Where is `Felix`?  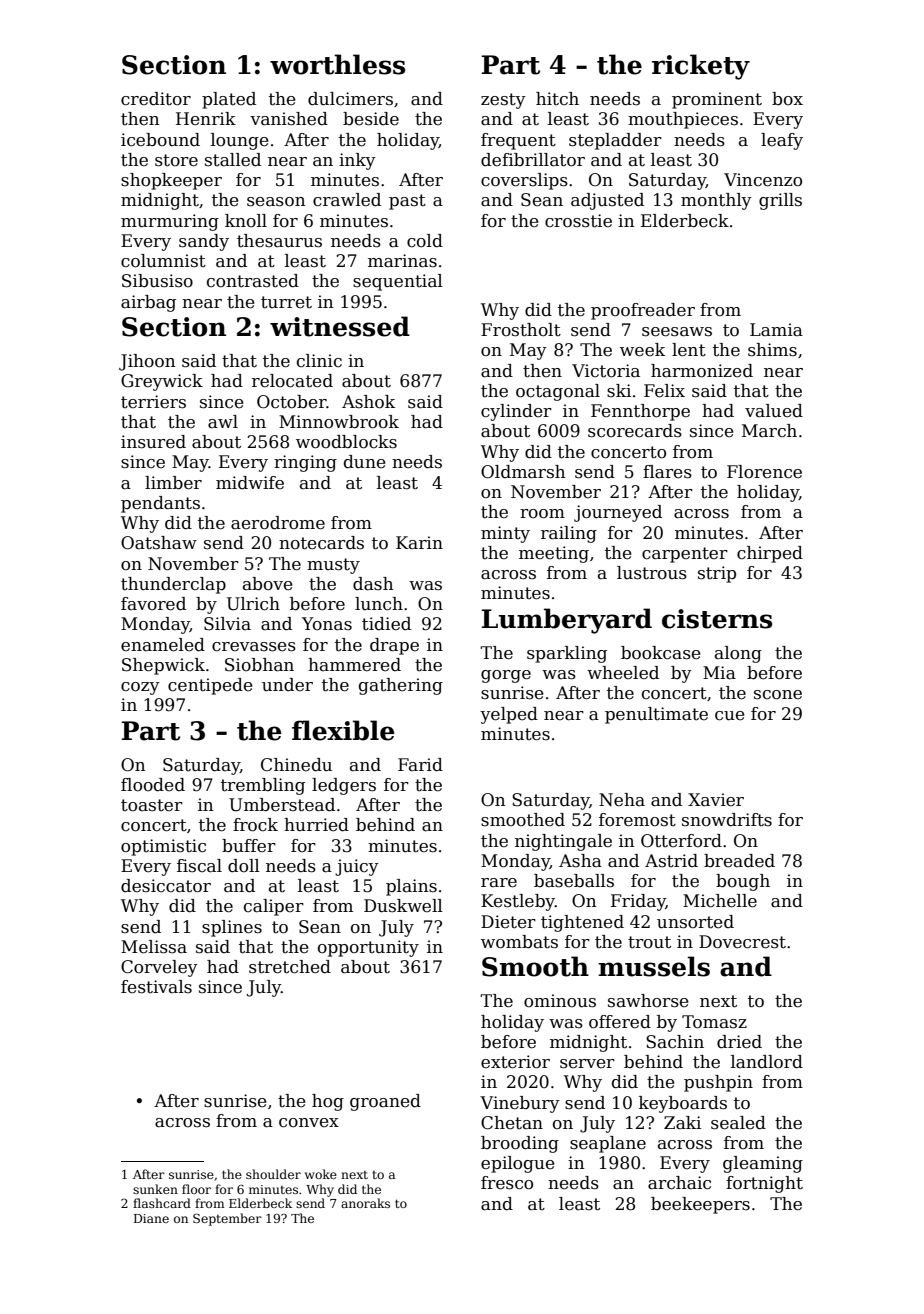
Felix is located at coordinates (664, 391).
